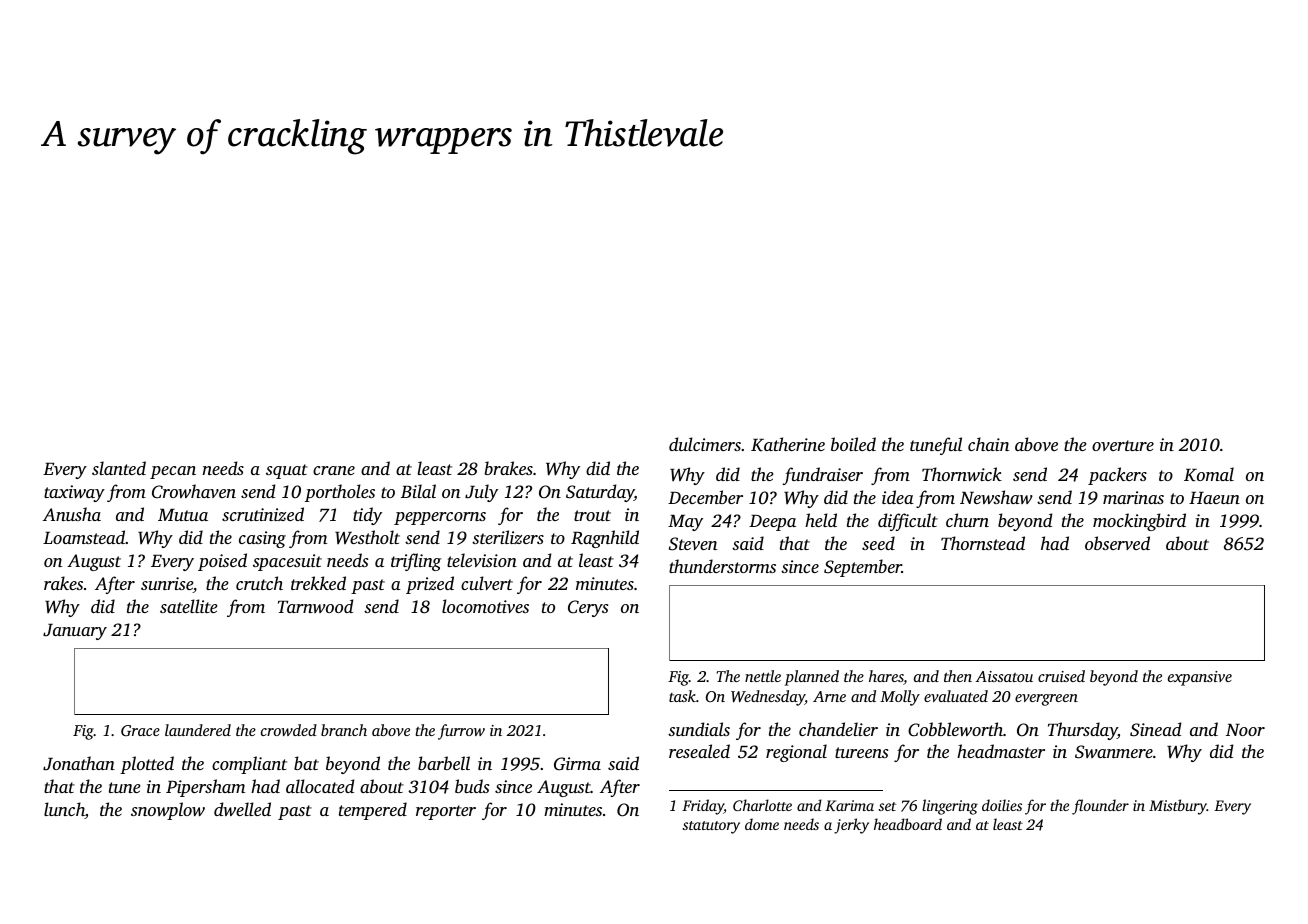 Image resolution: width=1308 pixels, height=924 pixels. What do you see at coordinates (722, 566) in the screenshot?
I see `thunderstorms` at bounding box center [722, 566].
